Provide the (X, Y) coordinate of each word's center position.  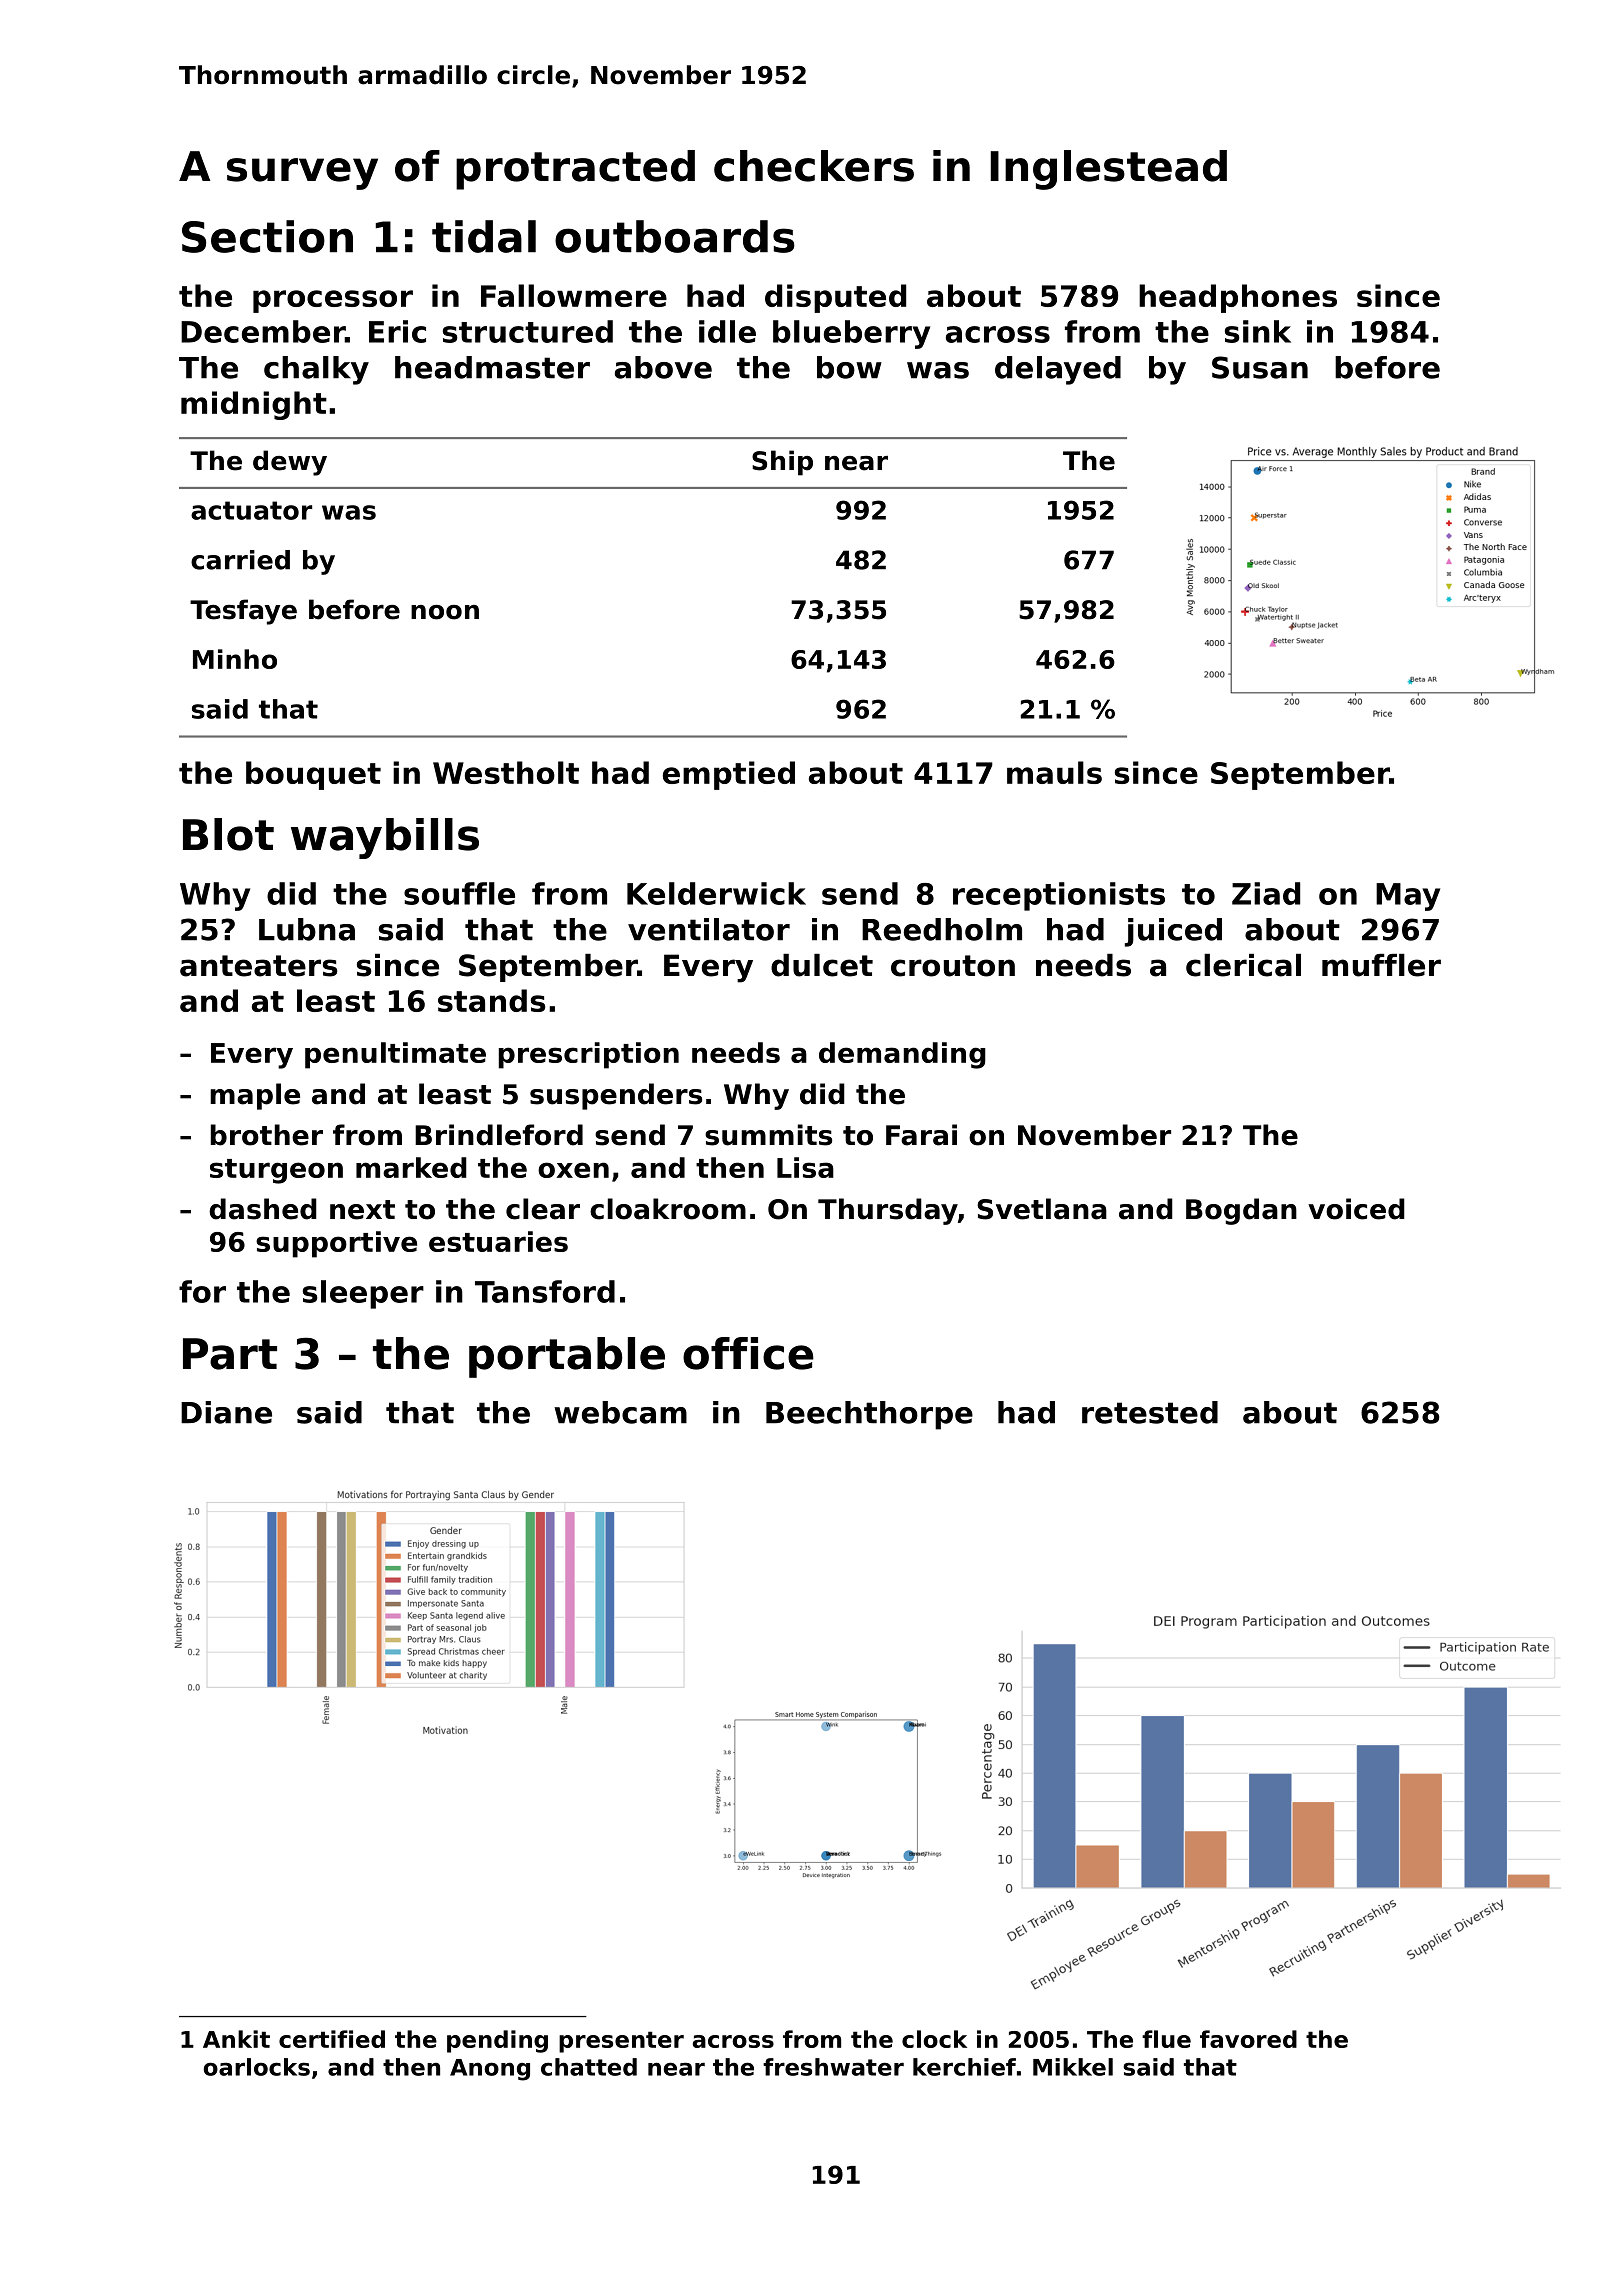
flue (1166, 2039)
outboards (675, 236)
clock (934, 2039)
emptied (729, 775)
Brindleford (499, 1135)
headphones (1238, 298)
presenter (621, 2042)
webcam (620, 1412)
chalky (316, 370)
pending (497, 2041)
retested (1150, 1412)
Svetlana (1042, 1209)
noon (445, 612)
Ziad (1266, 893)
